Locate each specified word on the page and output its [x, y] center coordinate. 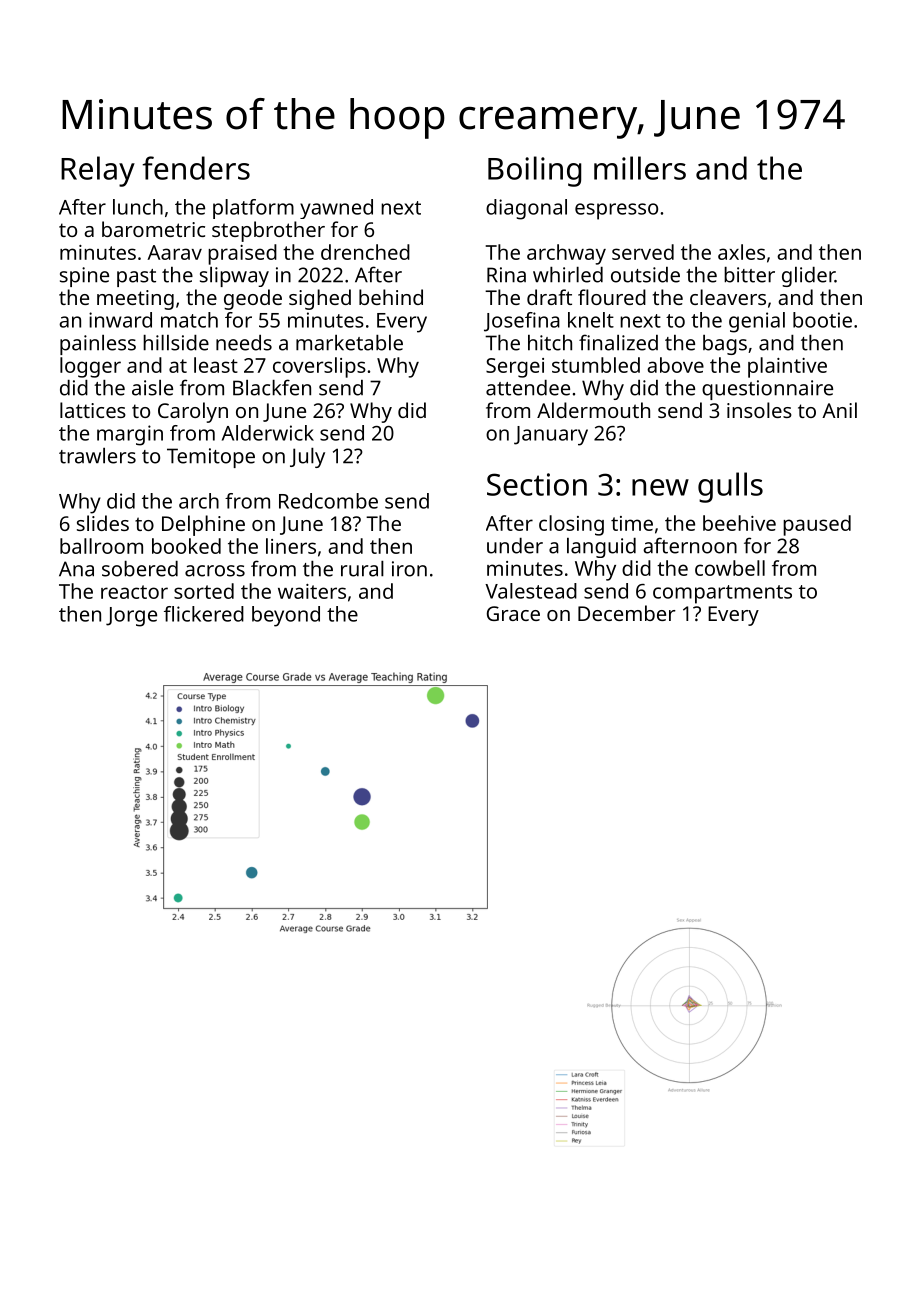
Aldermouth [593, 410]
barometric [153, 229]
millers [640, 168]
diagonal [526, 209]
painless [98, 345]
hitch [550, 343]
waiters [312, 591]
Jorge [131, 617]
